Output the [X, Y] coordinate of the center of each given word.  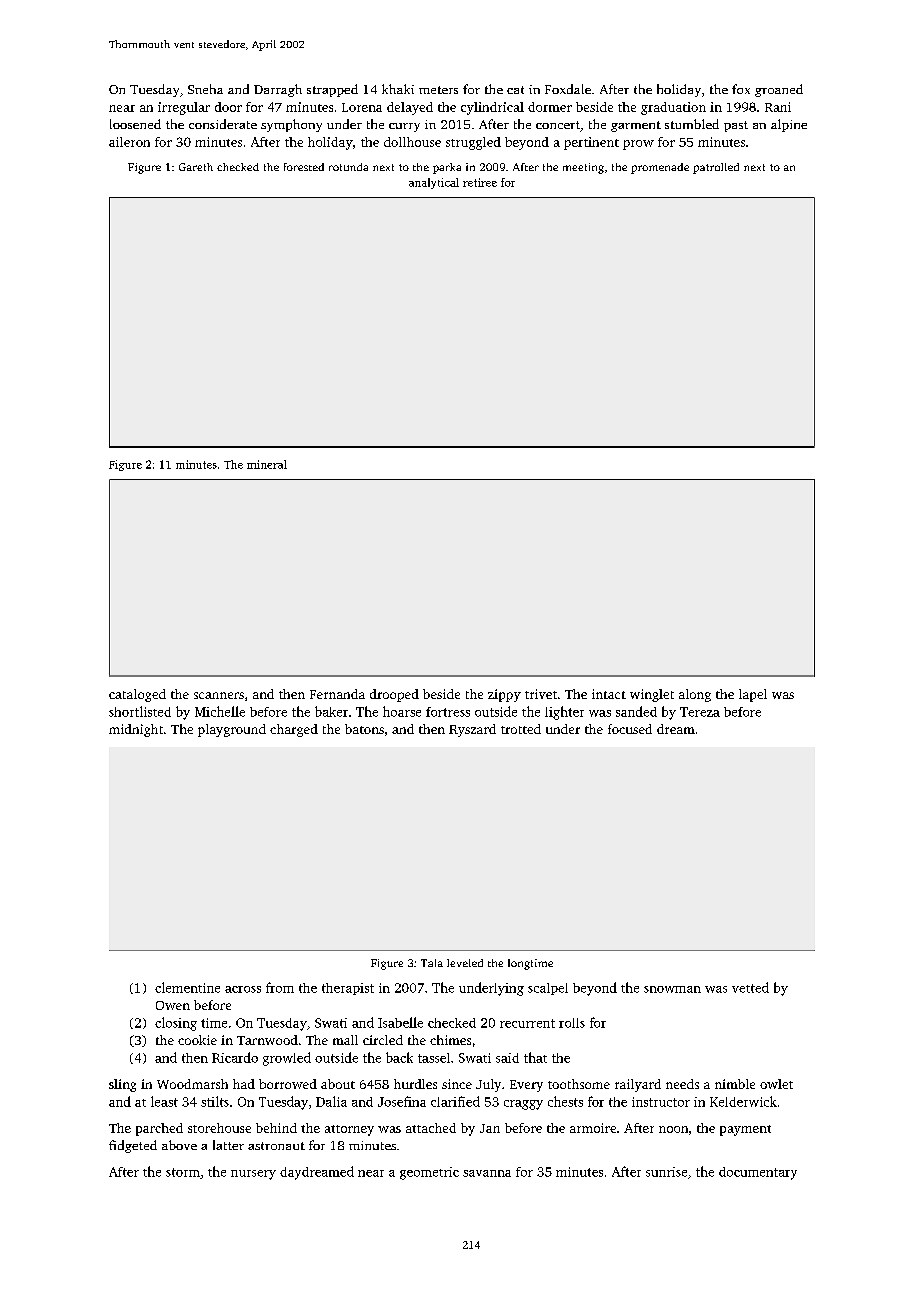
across [243, 989]
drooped [394, 695]
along [695, 695]
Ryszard [472, 730]
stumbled [692, 124]
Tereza [700, 712]
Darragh [278, 90]
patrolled [716, 168]
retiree [480, 182]
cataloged [137, 695]
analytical [434, 183]
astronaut [276, 1146]
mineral [267, 464]
